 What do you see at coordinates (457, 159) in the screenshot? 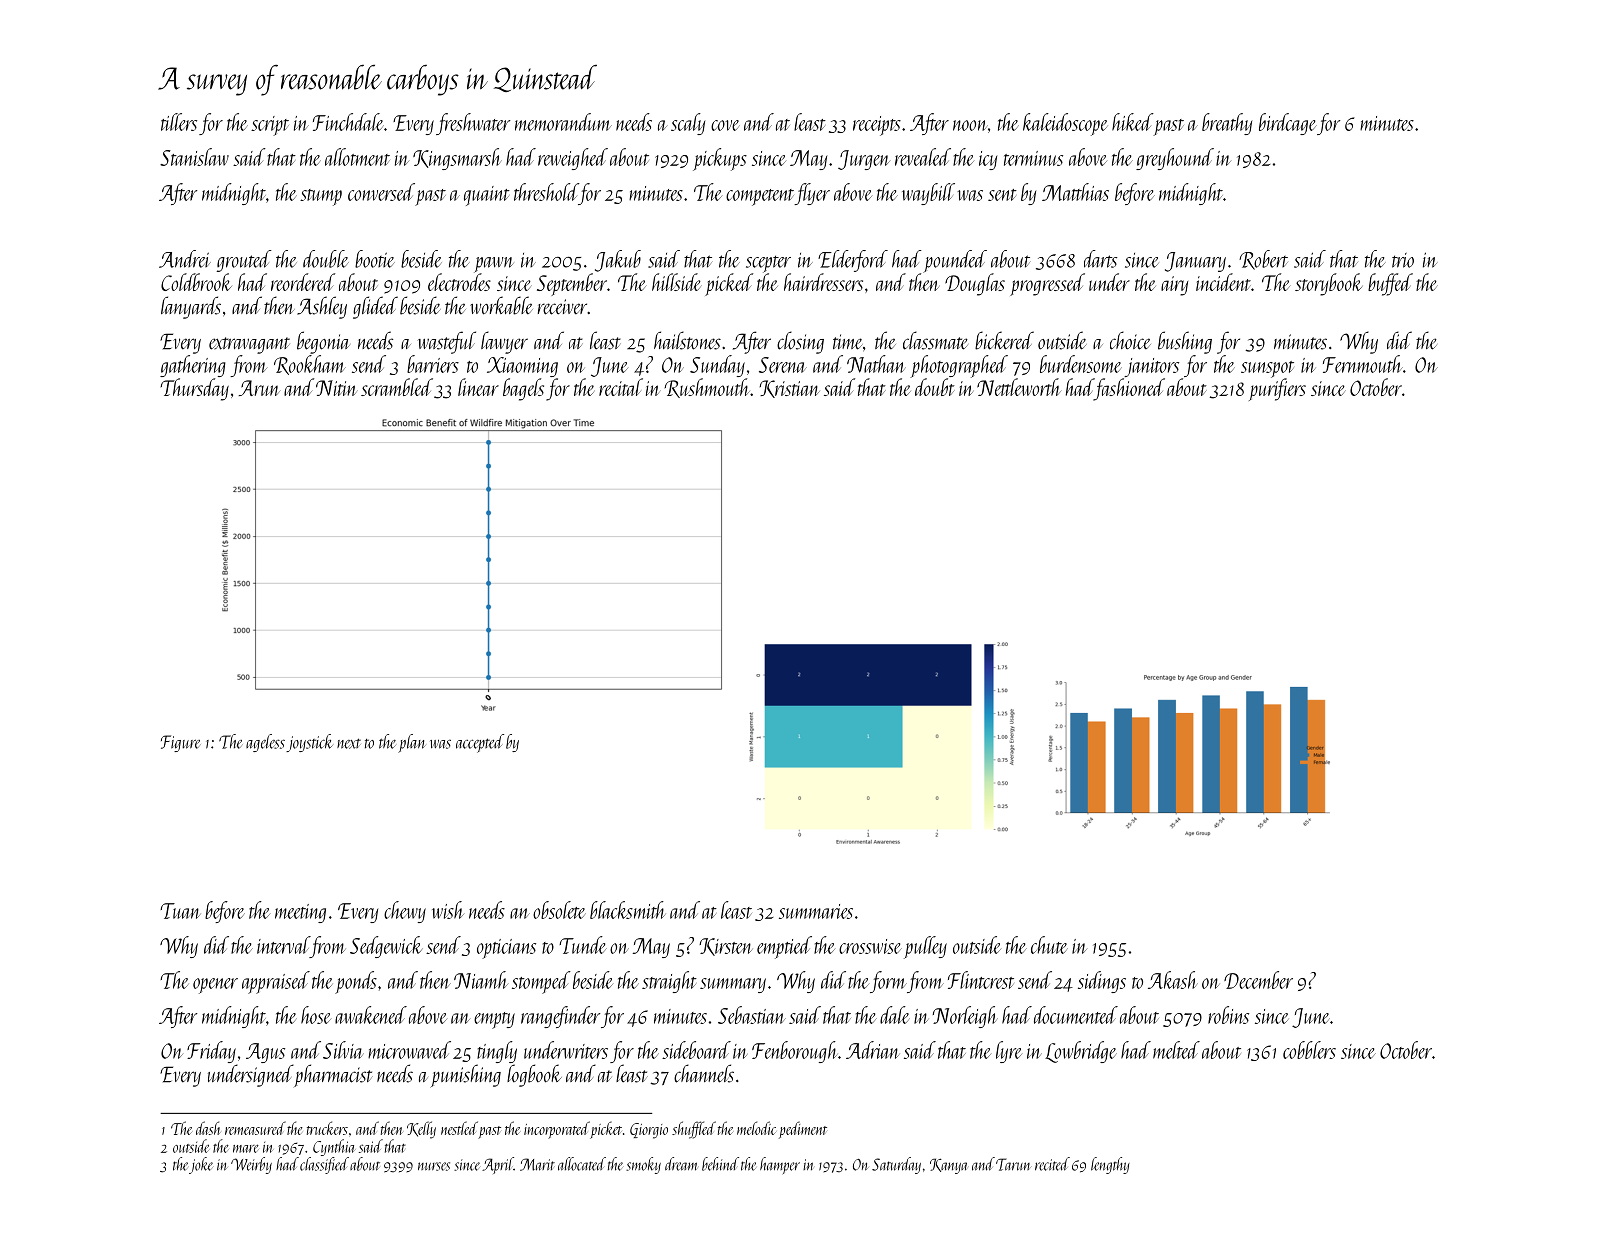
I see `Kingsmarsh` at bounding box center [457, 159].
